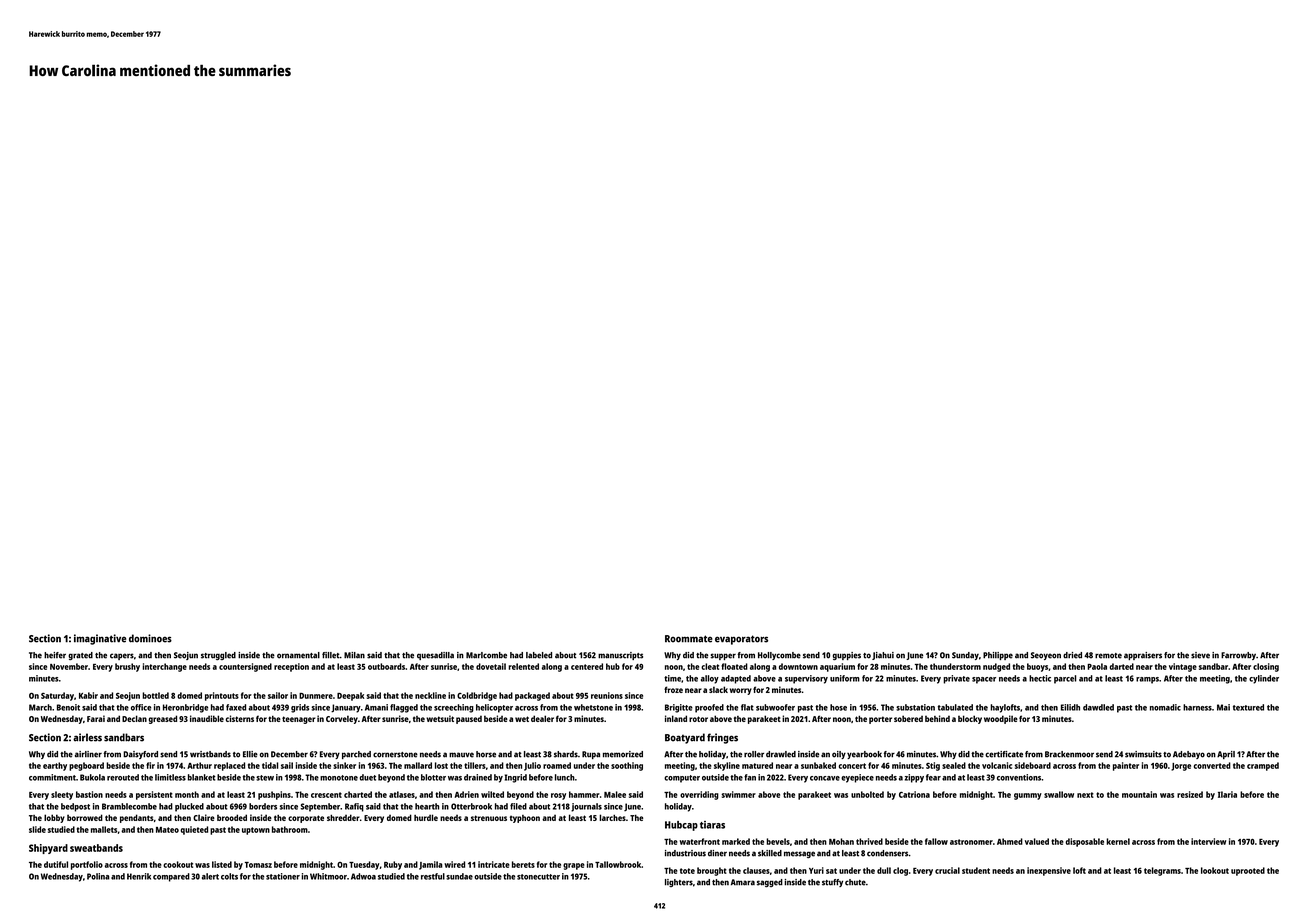 The width and height of the screenshot is (1308, 924). What do you see at coordinates (155, 695) in the screenshot?
I see `bottled` at bounding box center [155, 695].
